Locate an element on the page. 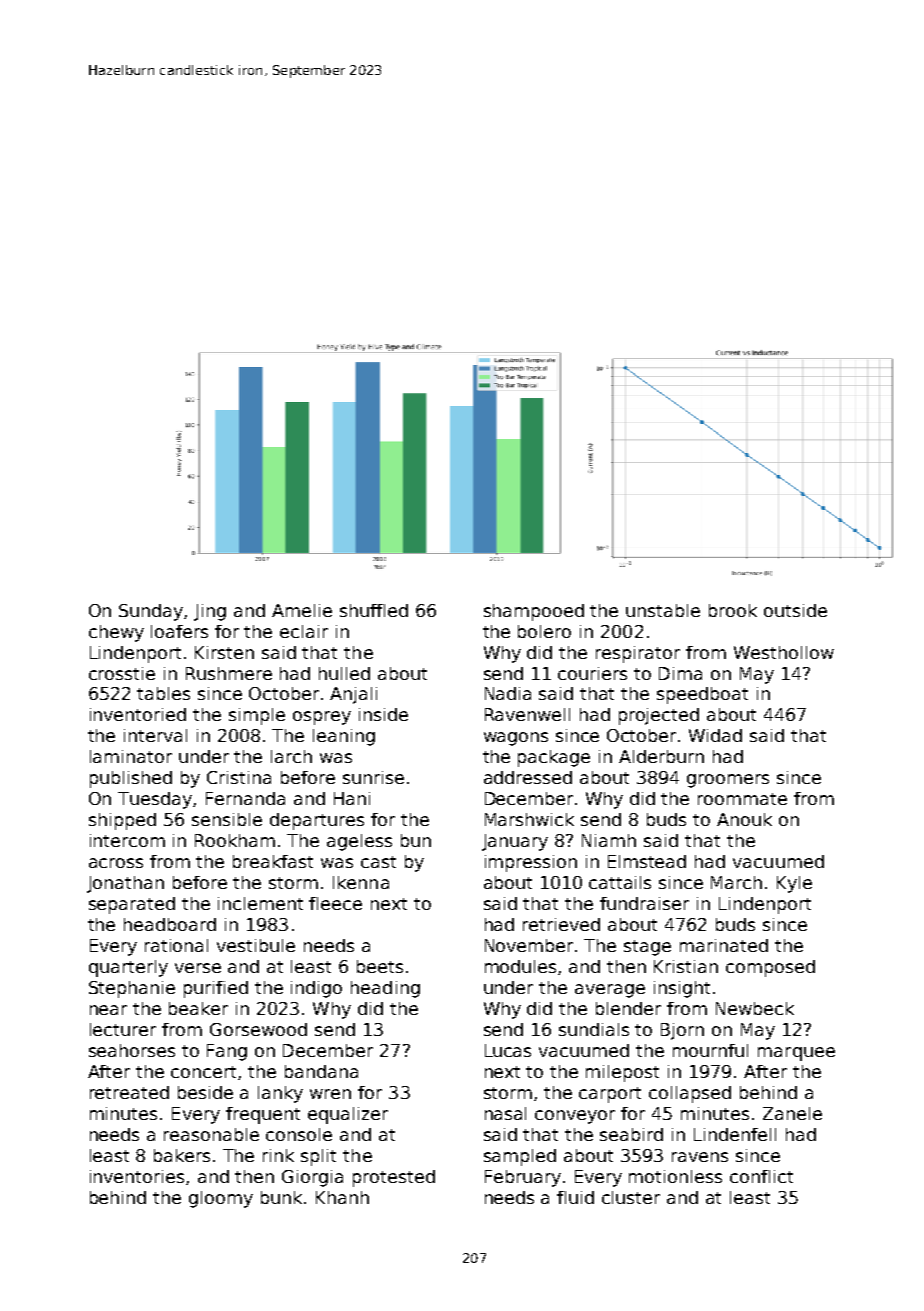 Image resolution: width=924 pixels, height=1311 pixels. shuffled is located at coordinates (374, 610).
